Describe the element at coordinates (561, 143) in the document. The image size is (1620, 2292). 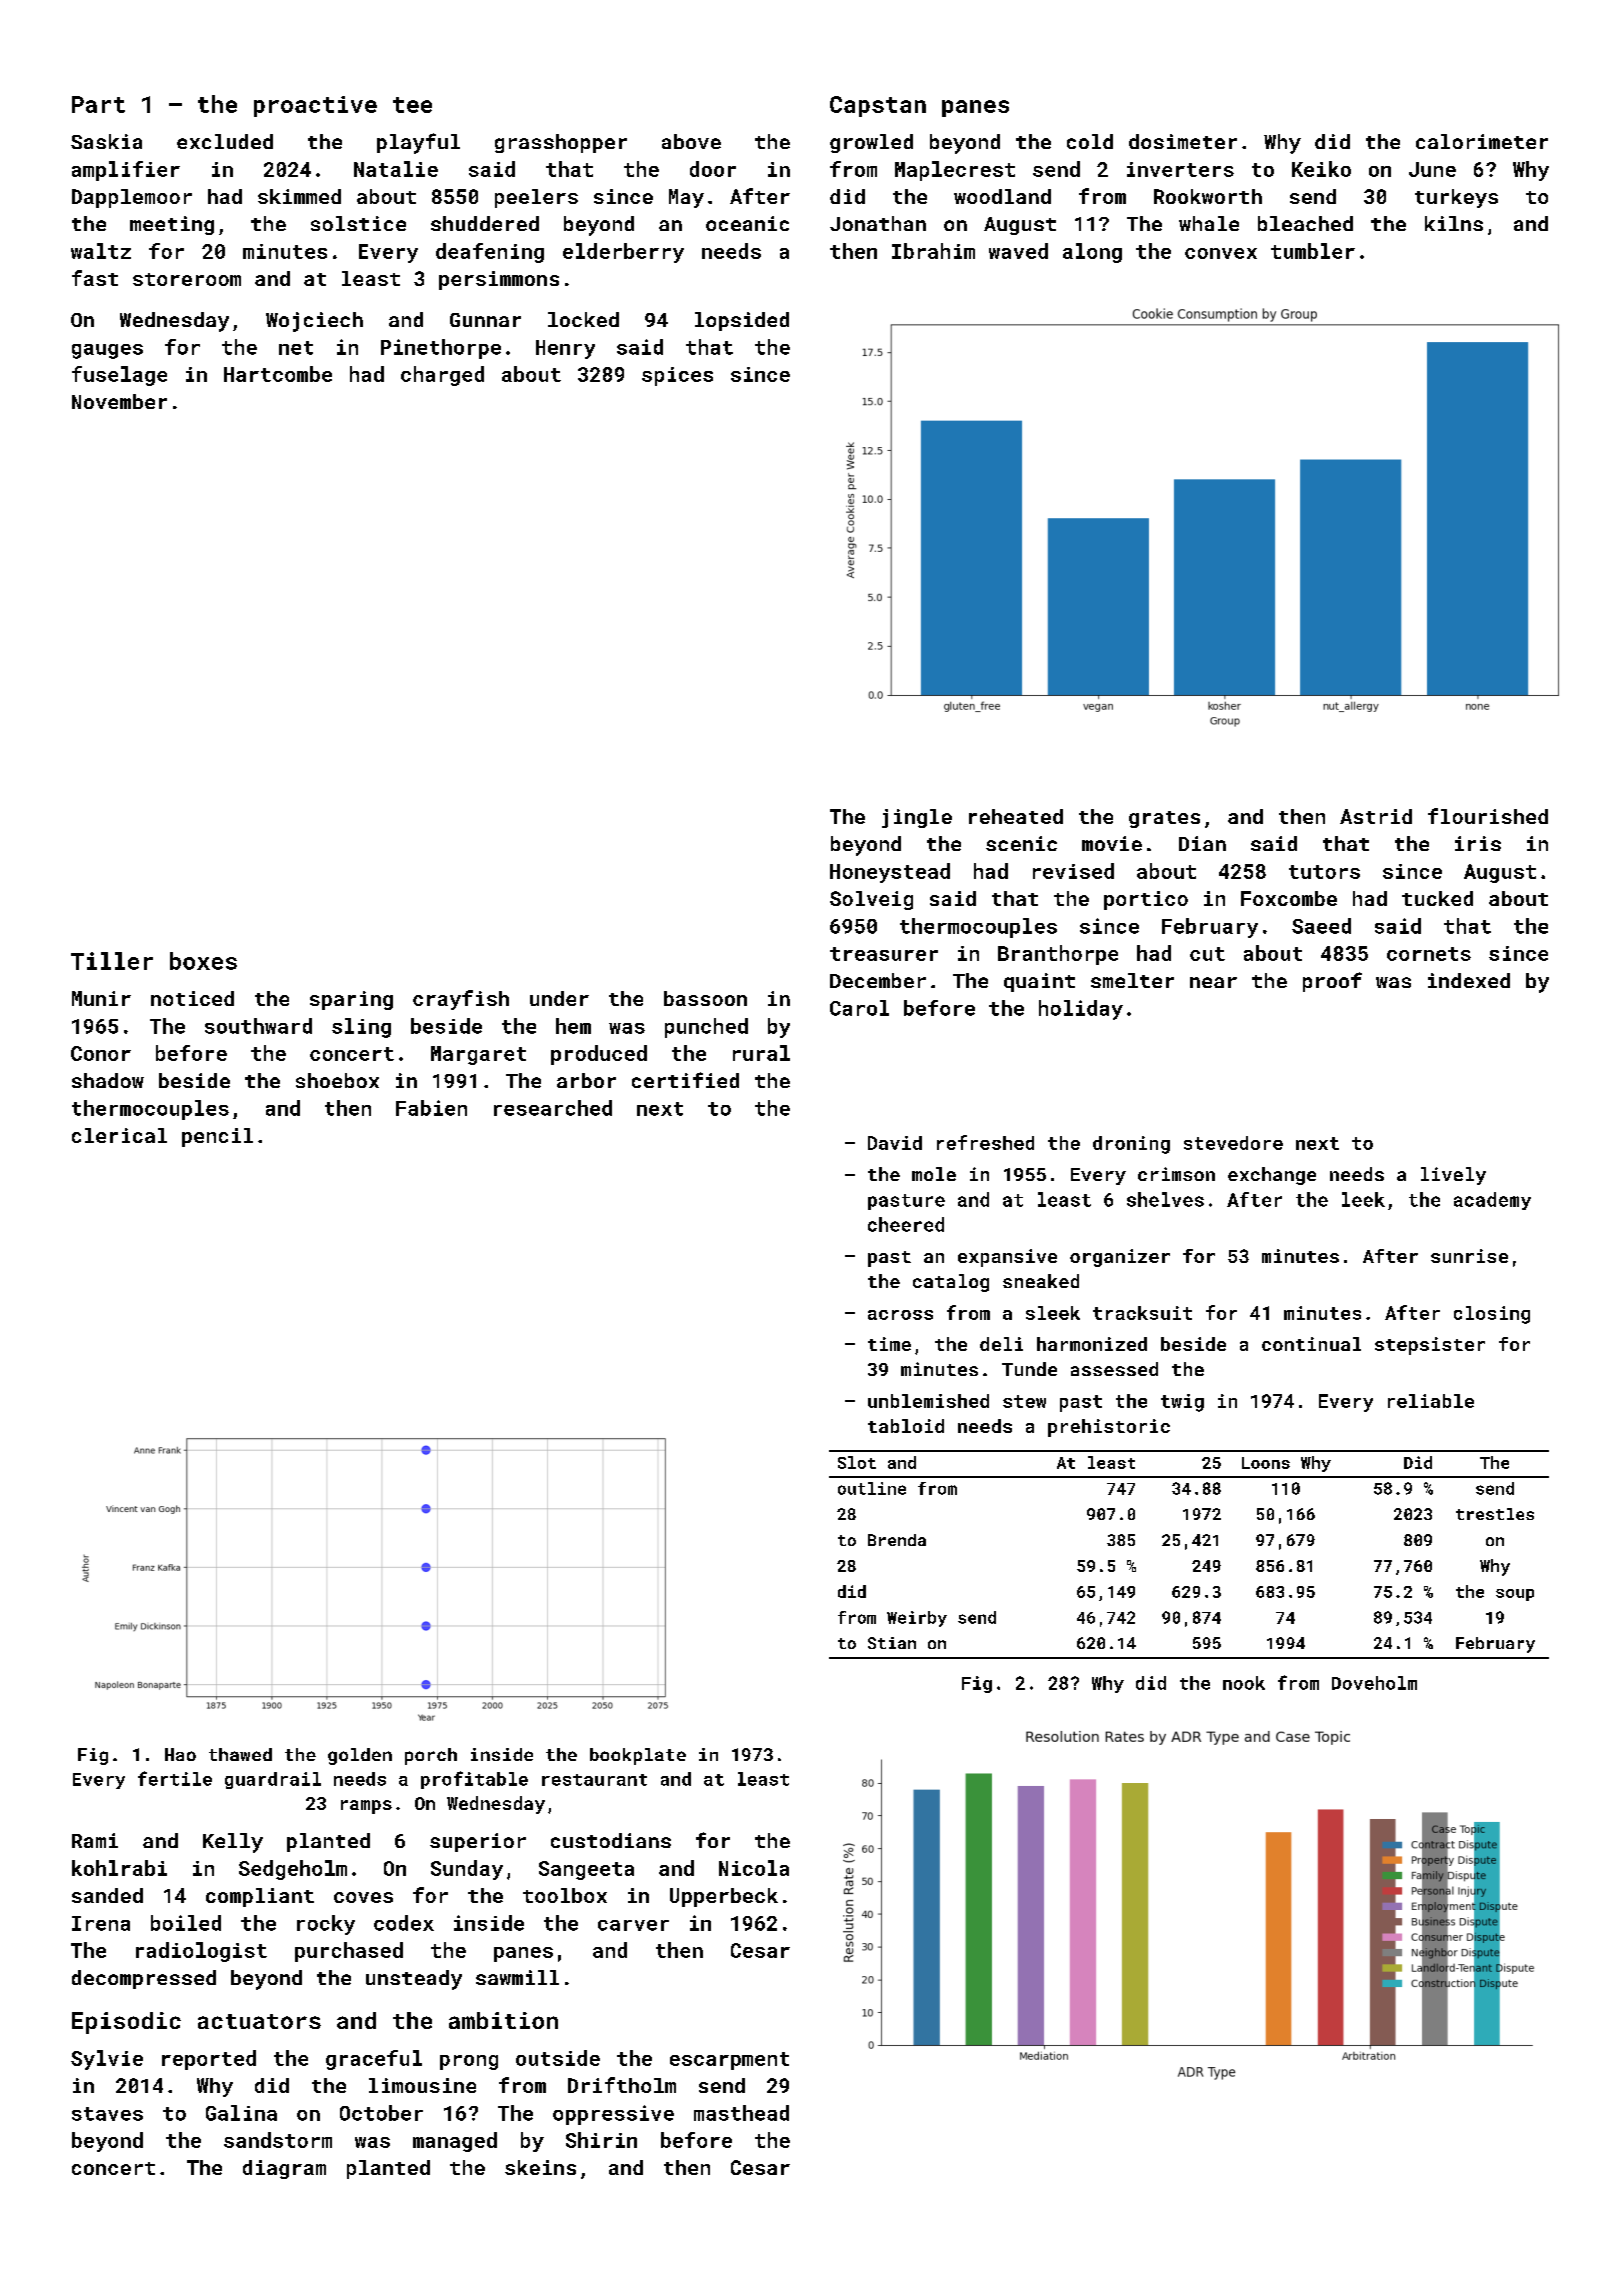
I see `grasshopper` at that location.
